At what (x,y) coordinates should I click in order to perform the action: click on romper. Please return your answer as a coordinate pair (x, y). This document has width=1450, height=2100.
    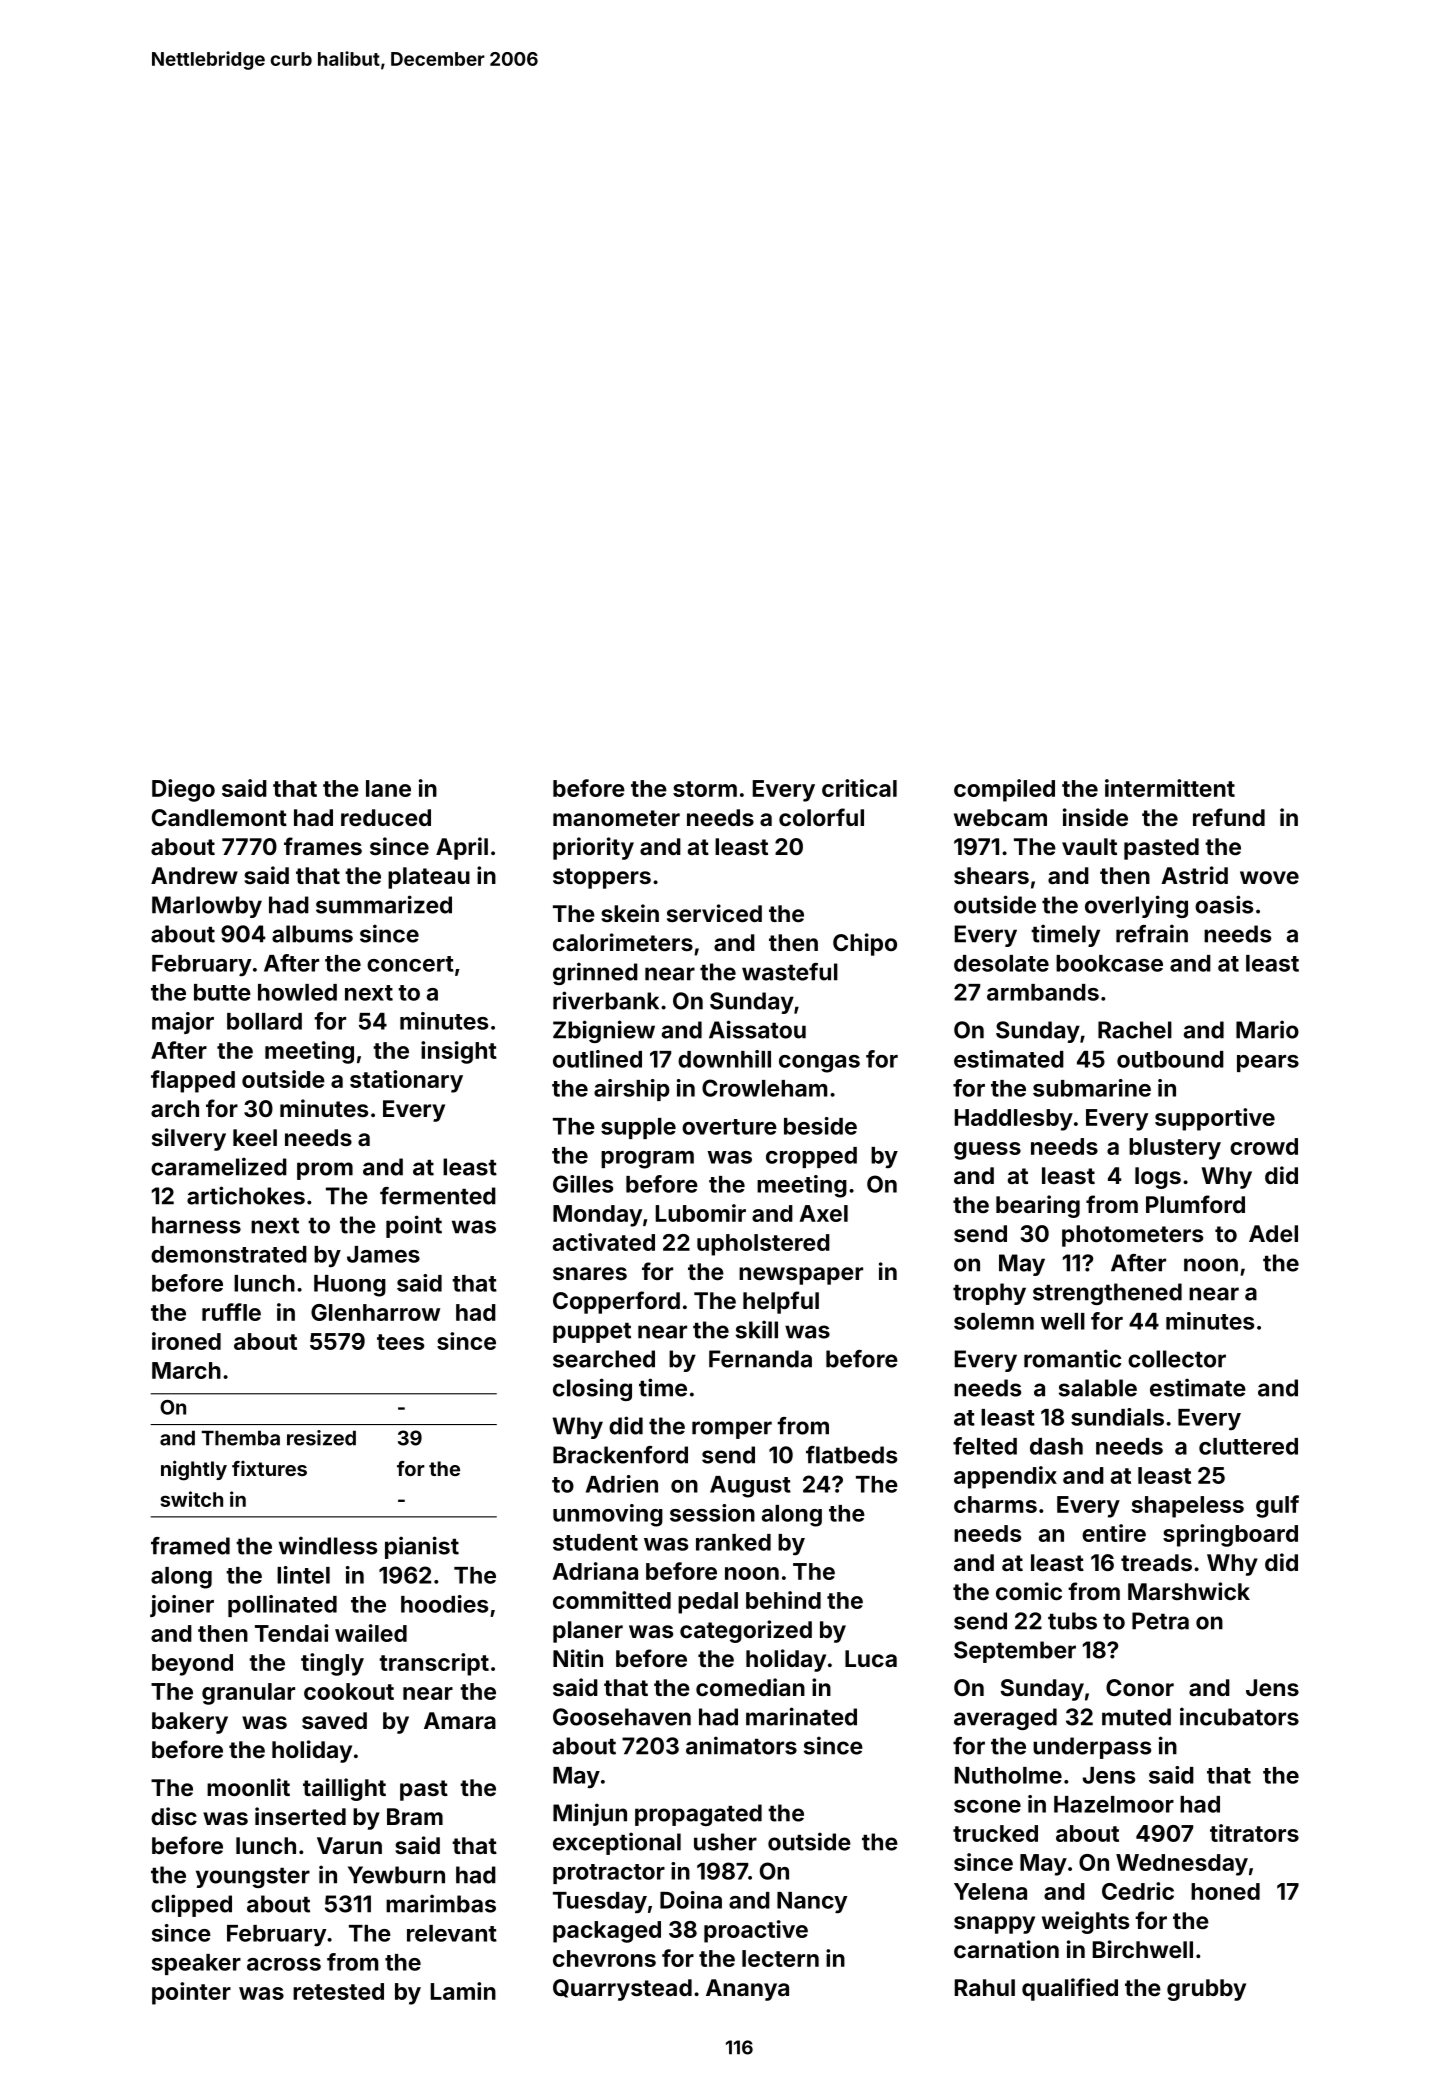
    Looking at the image, I should click on (732, 1430).
